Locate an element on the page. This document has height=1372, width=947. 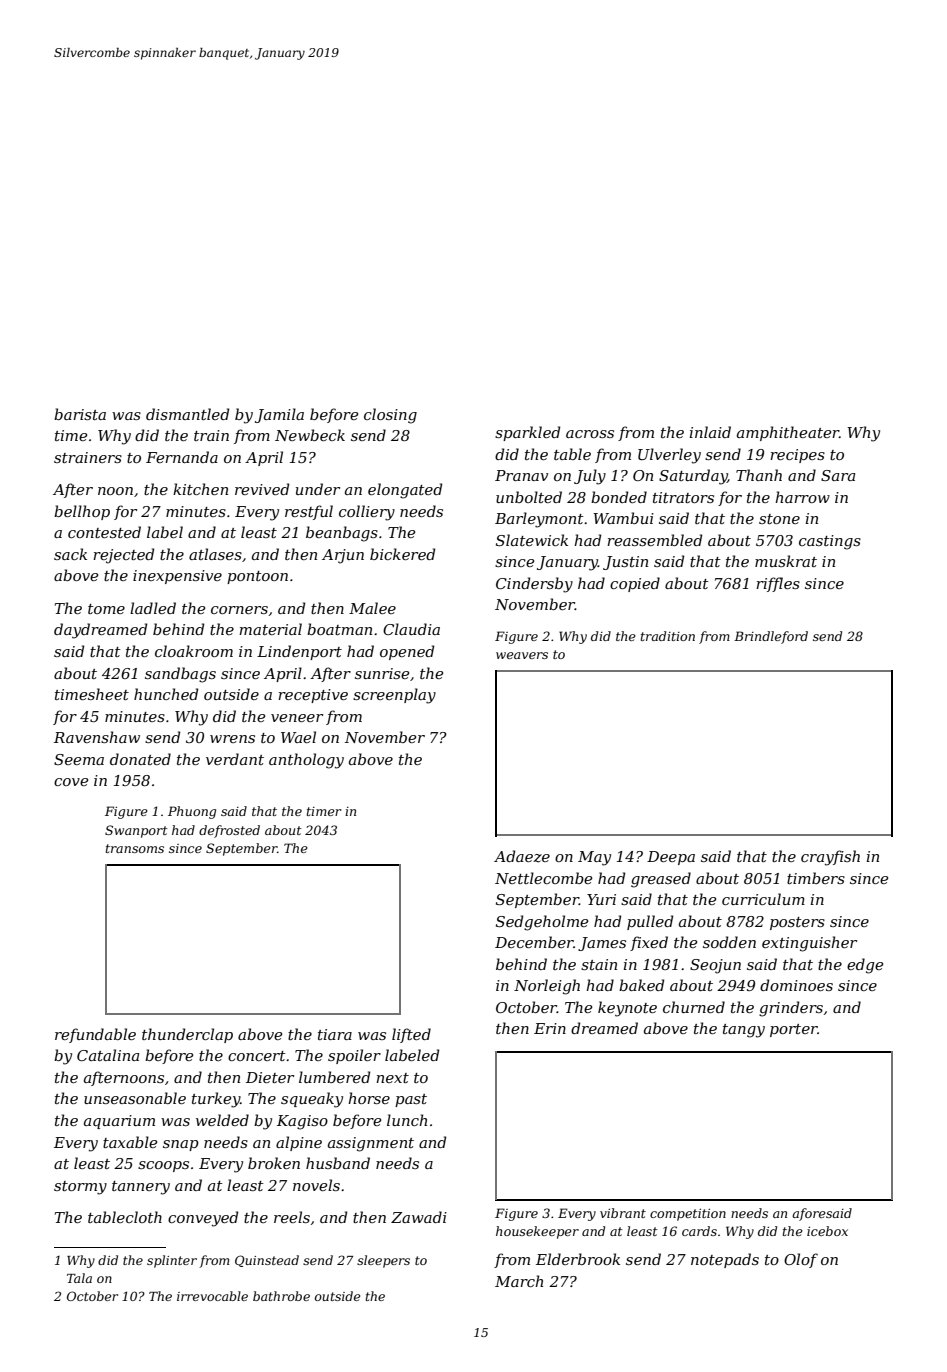
bathrobe is located at coordinates (281, 1296).
